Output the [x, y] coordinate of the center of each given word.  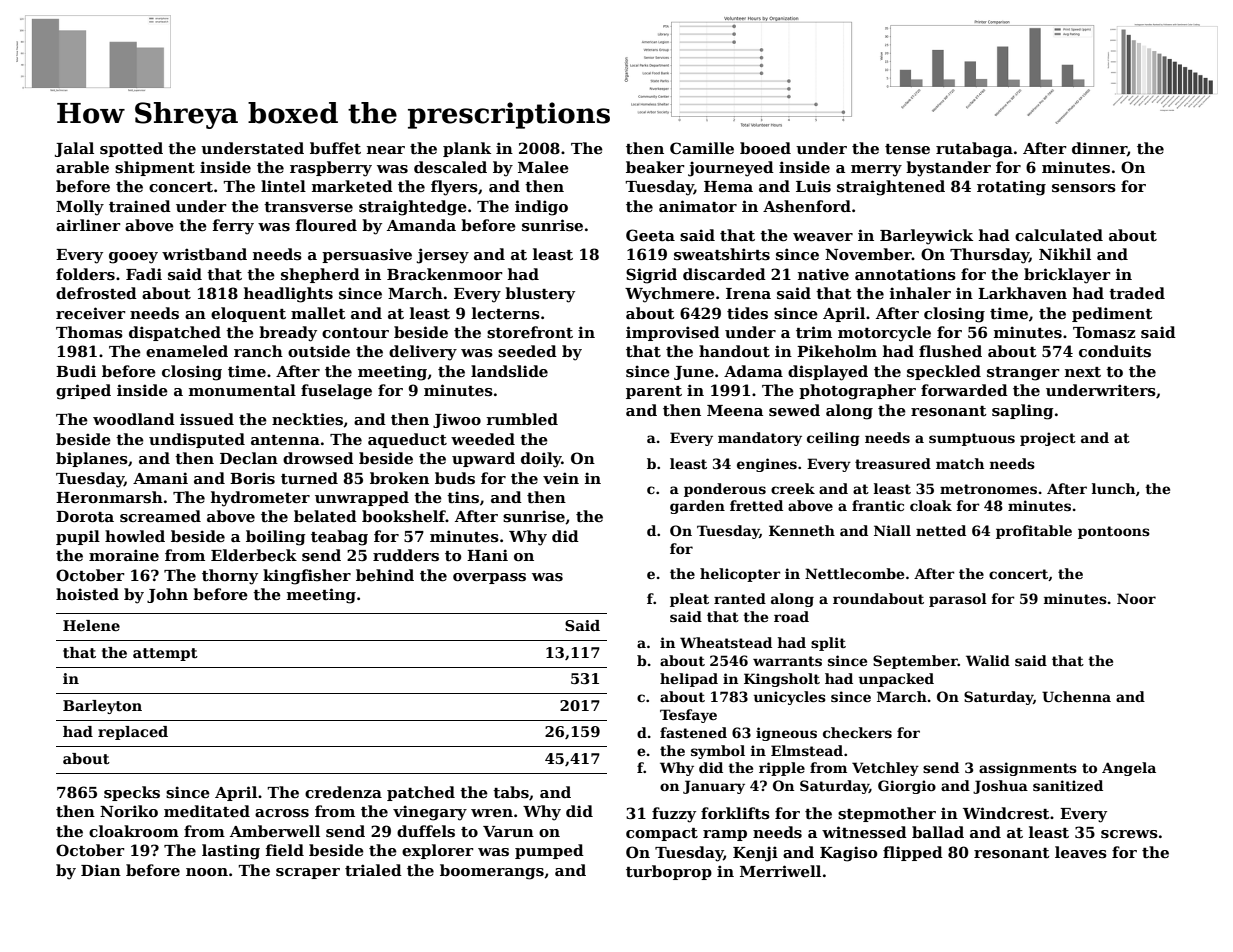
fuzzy [674, 815]
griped [83, 392]
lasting [231, 852]
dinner [1099, 149]
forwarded [964, 390]
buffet [335, 148]
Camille [702, 148]
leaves [1081, 852]
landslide [509, 371]
